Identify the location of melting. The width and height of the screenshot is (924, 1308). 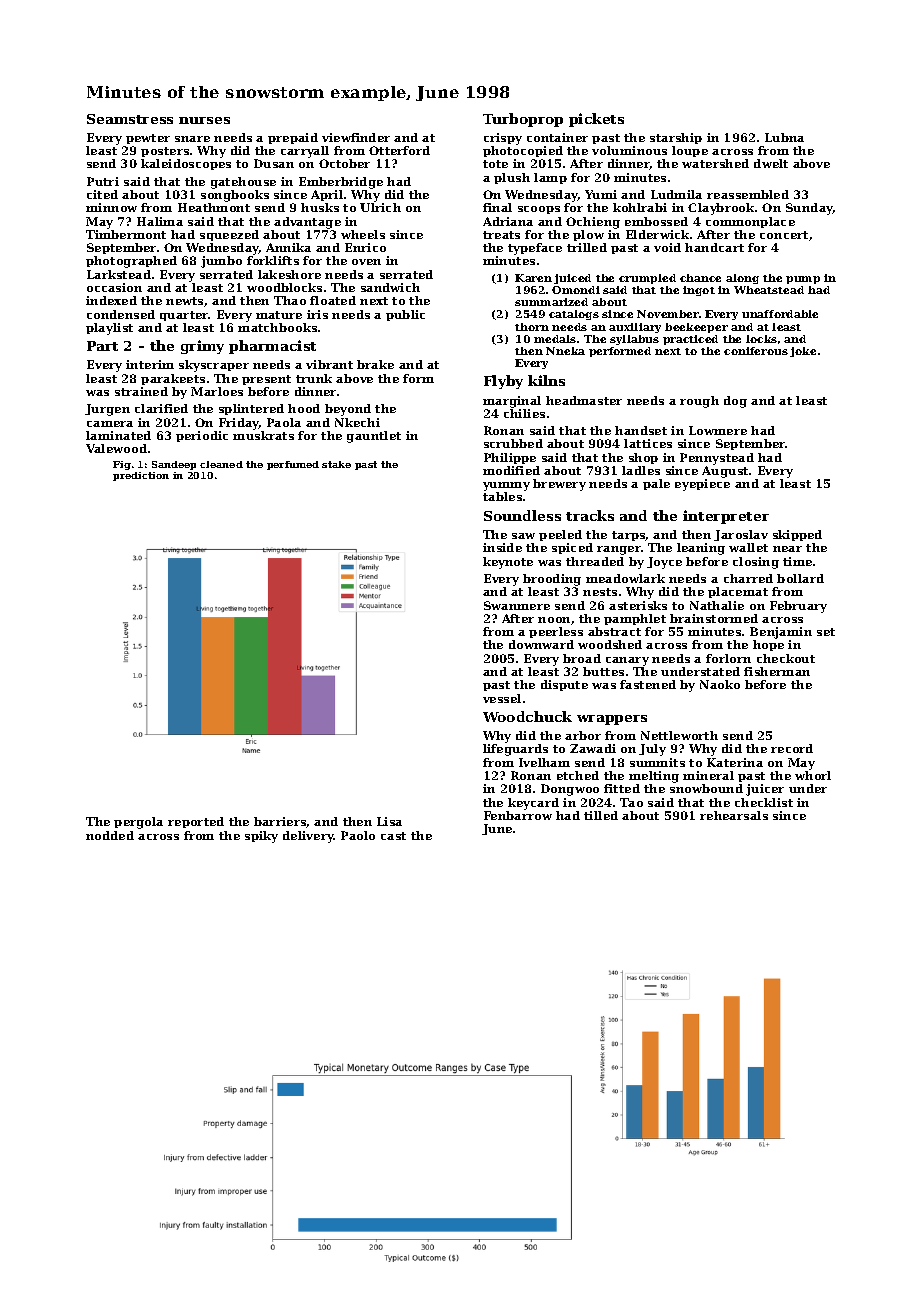
(654, 777).
